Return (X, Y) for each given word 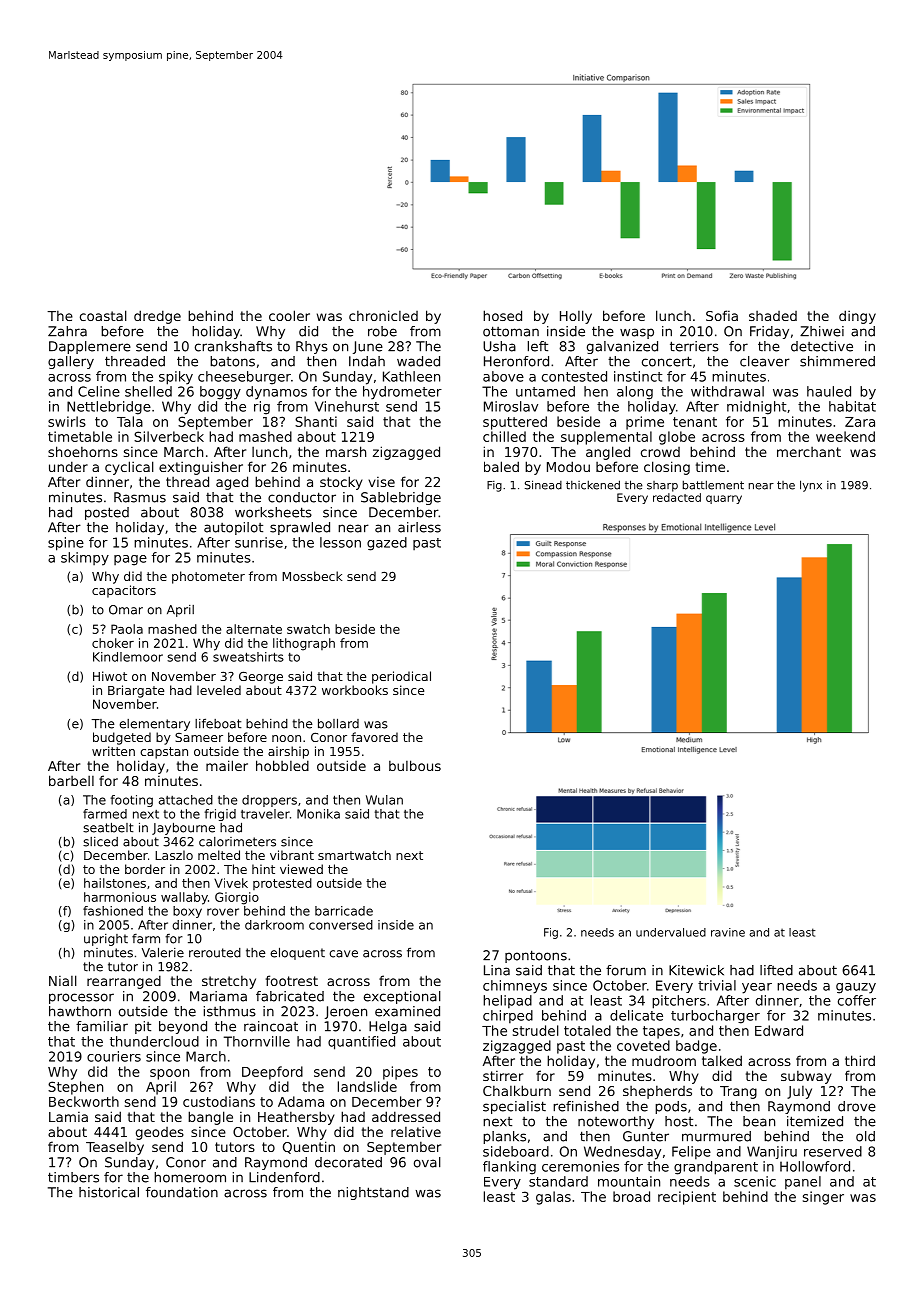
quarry (724, 499)
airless (419, 527)
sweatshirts (248, 657)
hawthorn (80, 1011)
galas (553, 1198)
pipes (400, 1073)
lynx (811, 486)
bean (759, 1121)
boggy (220, 393)
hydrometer (402, 393)
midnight (756, 408)
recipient (687, 1198)
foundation (182, 1192)
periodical (401, 677)
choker (113, 643)
